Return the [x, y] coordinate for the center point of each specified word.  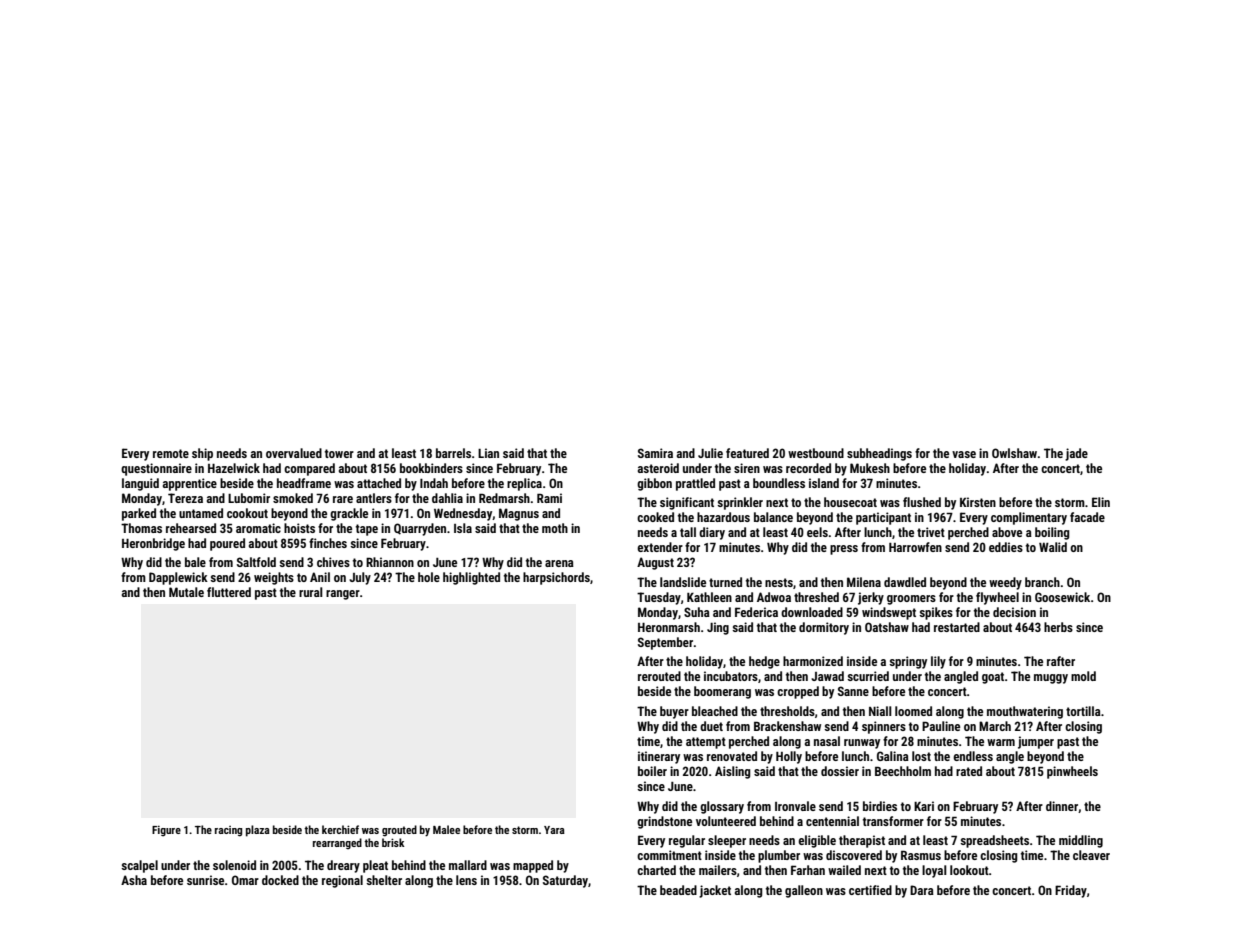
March [995, 726]
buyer [674, 712]
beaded [678, 890]
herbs [1058, 627]
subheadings [879, 454]
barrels [453, 453]
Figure [166, 831]
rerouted [659, 676]
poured [227, 544]
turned [725, 582]
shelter [384, 880]
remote [171, 453]
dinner [1062, 806]
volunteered [726, 821]
